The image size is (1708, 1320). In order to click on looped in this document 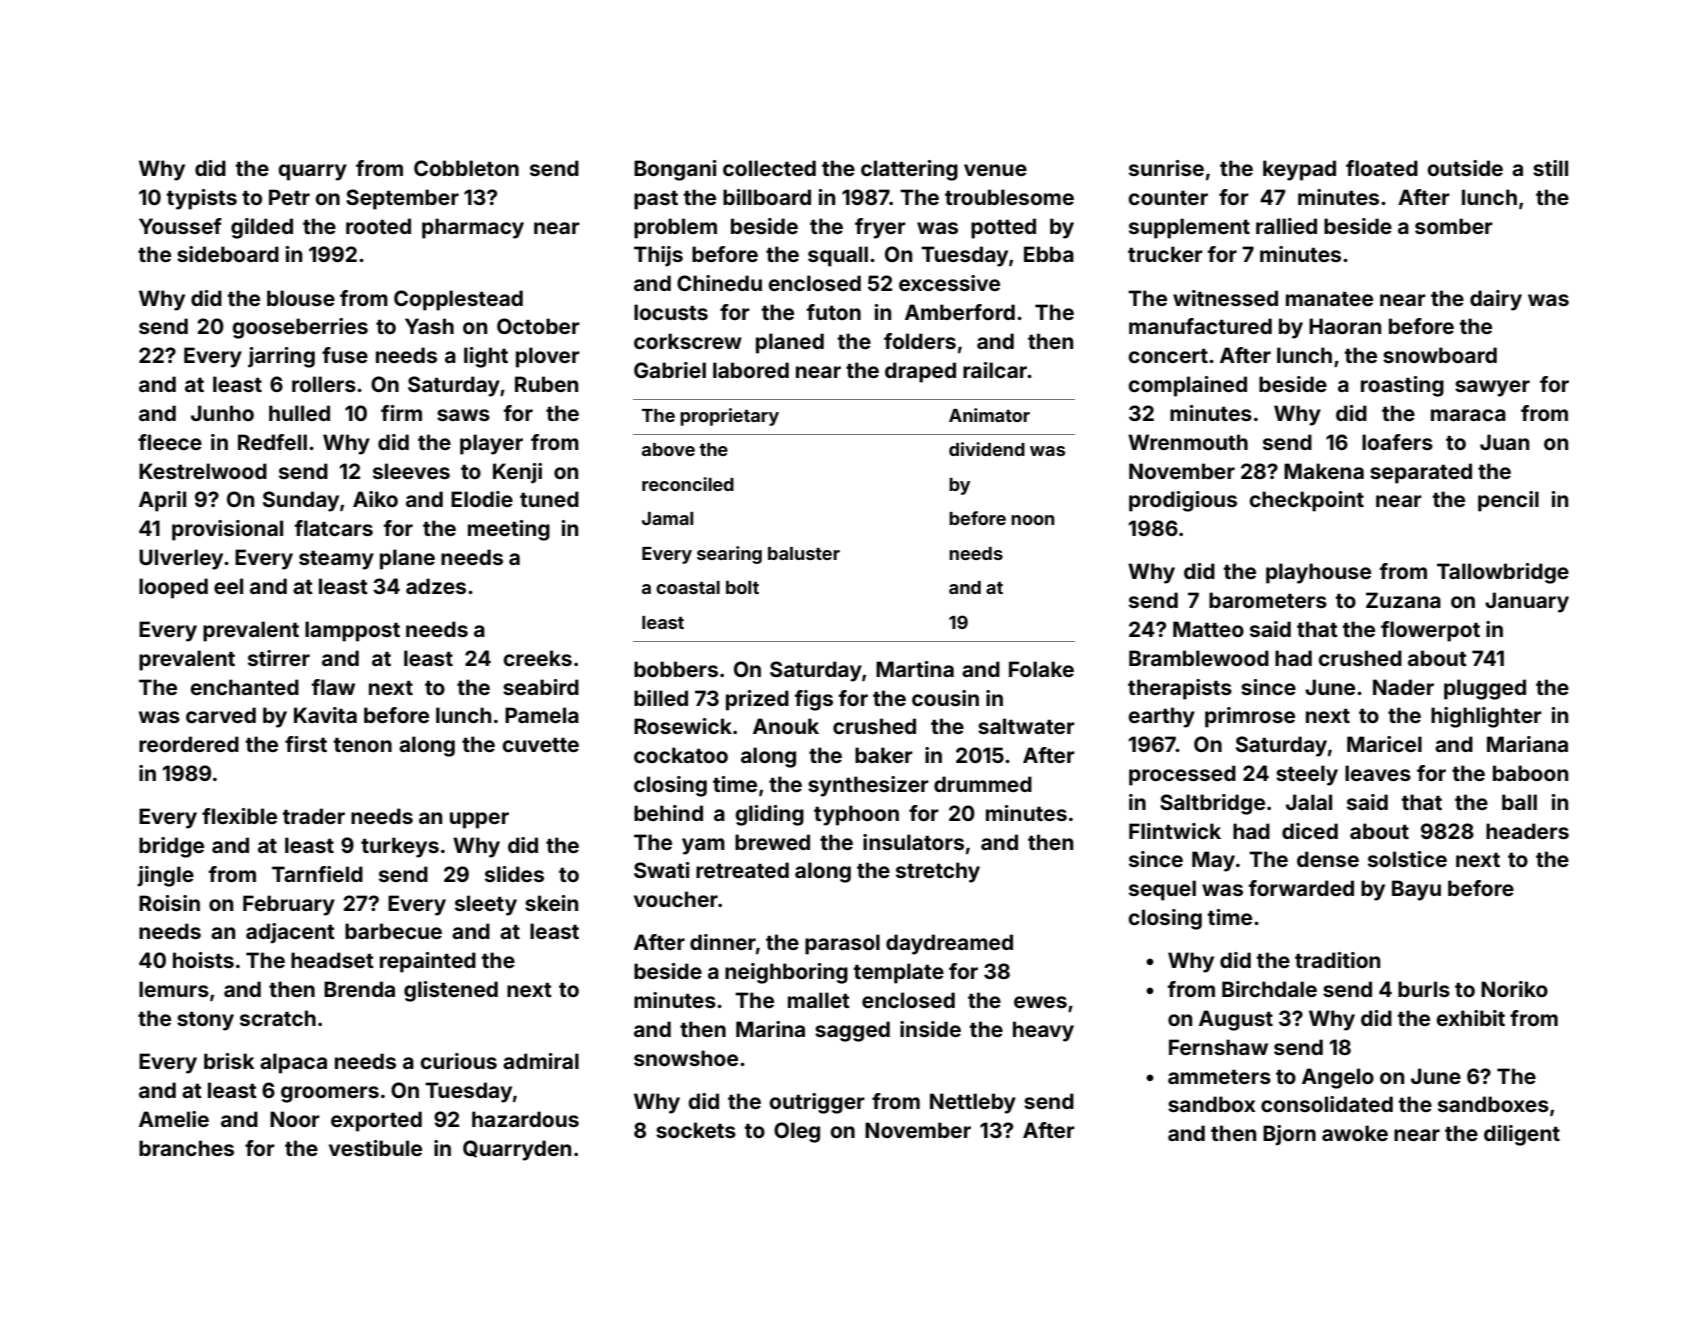, I will do `click(173, 588)`.
